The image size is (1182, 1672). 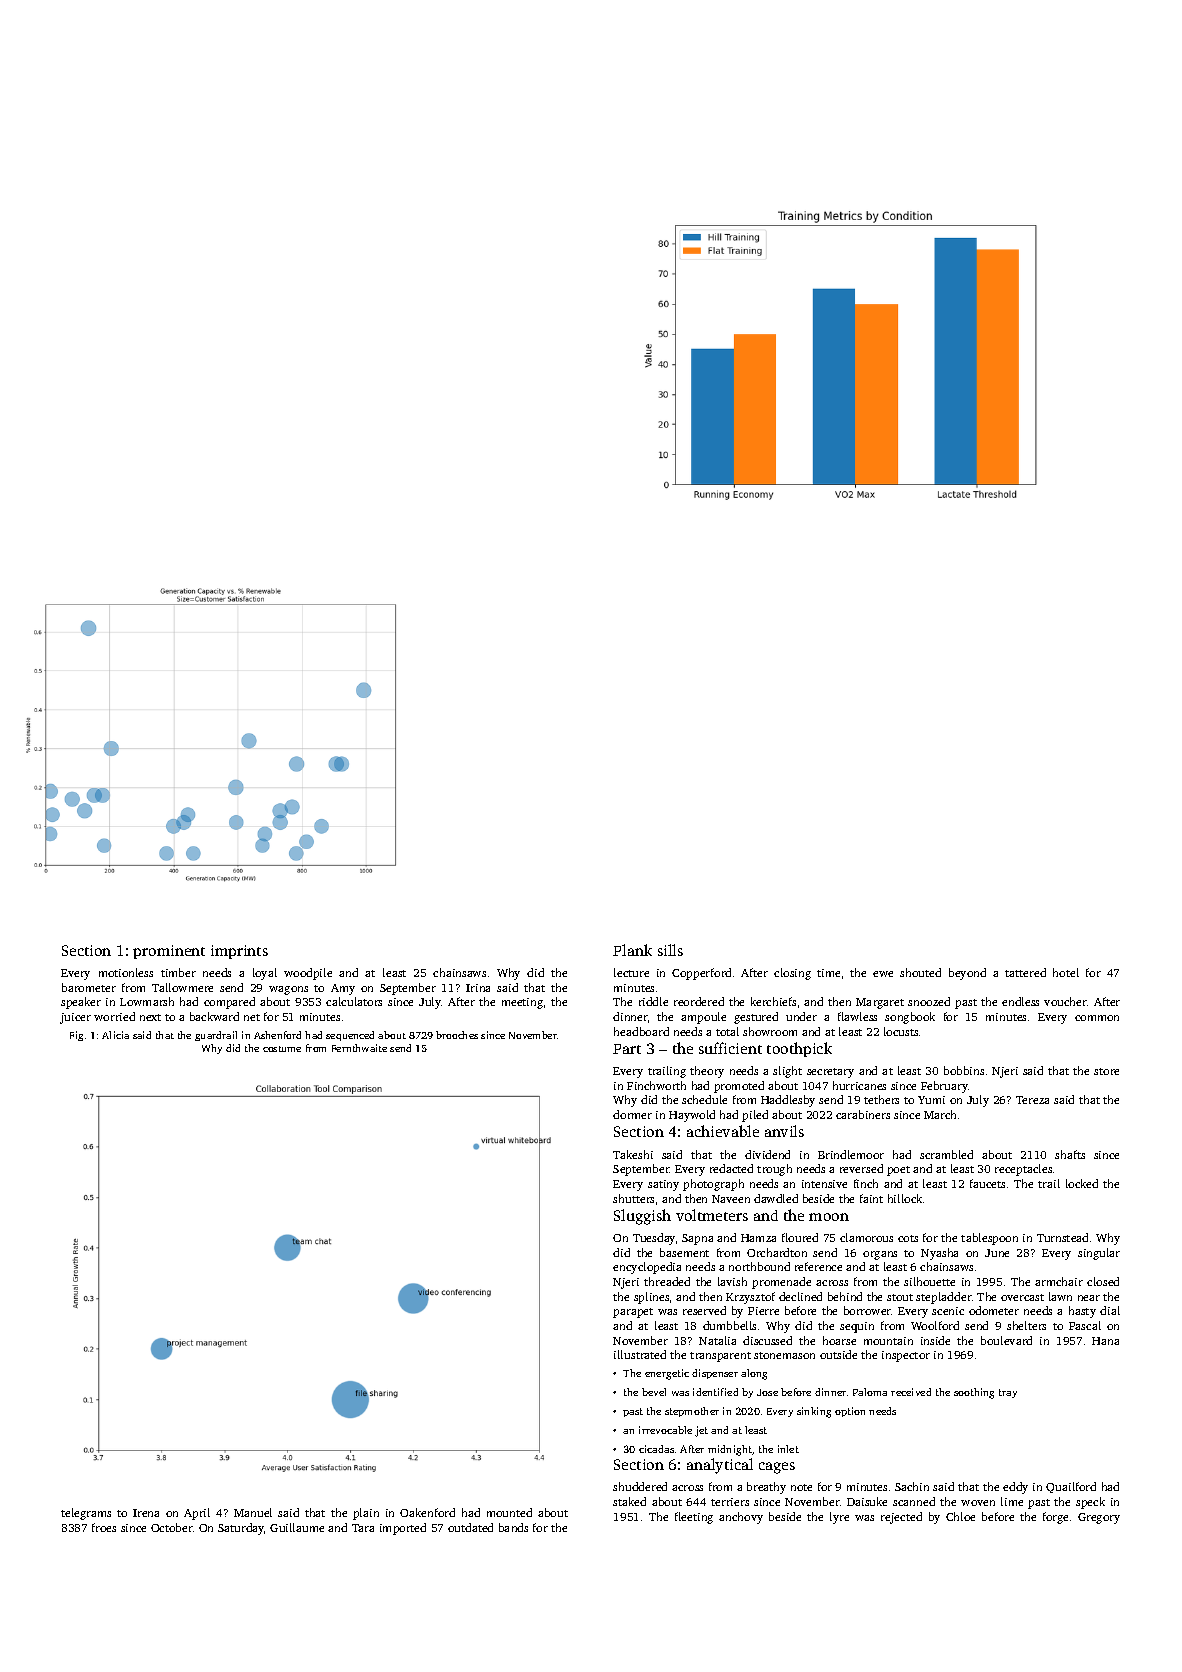 I want to click on tattered, so click(x=1025, y=972).
